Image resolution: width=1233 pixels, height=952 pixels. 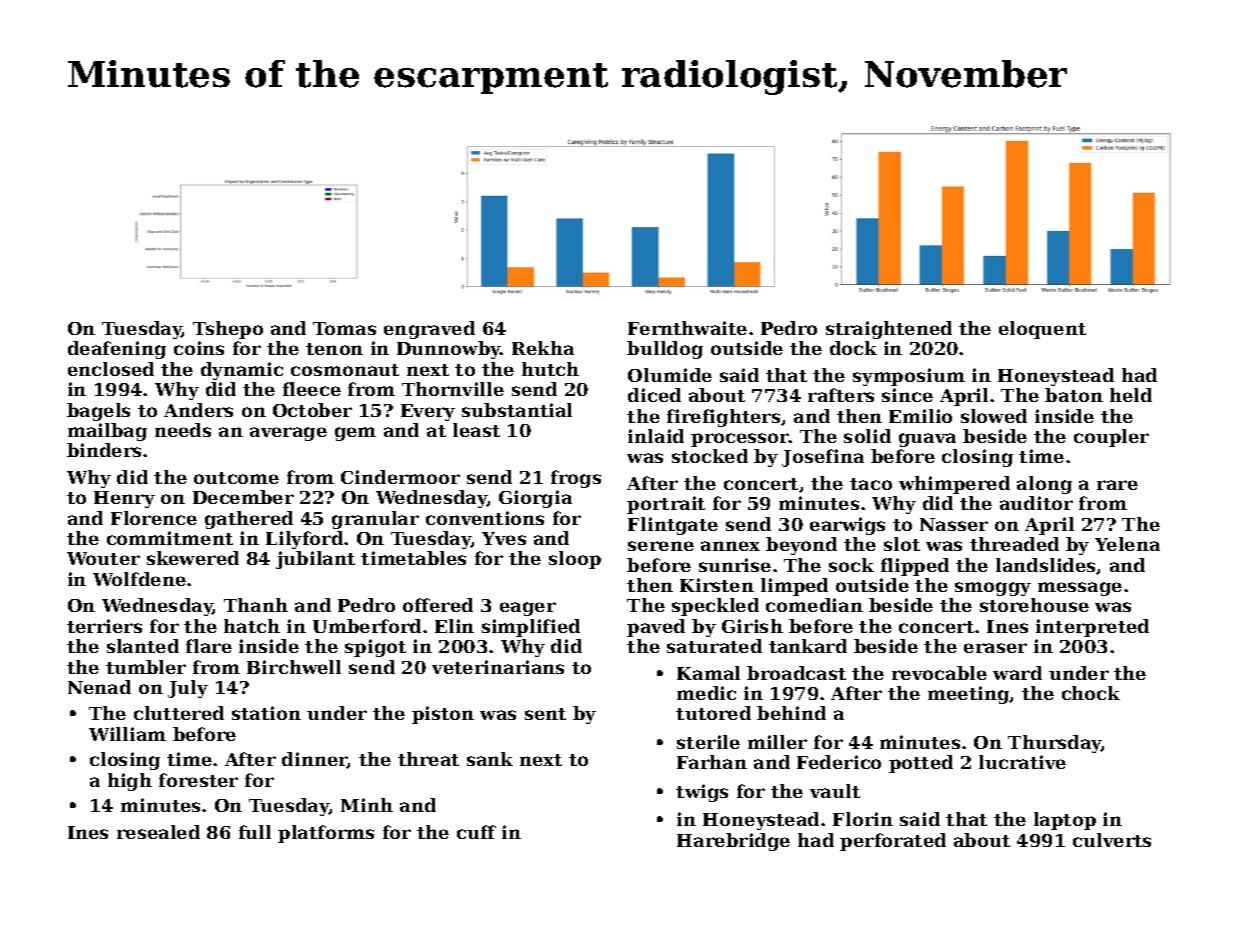 What do you see at coordinates (1022, 762) in the screenshot?
I see `lucrative` at bounding box center [1022, 762].
